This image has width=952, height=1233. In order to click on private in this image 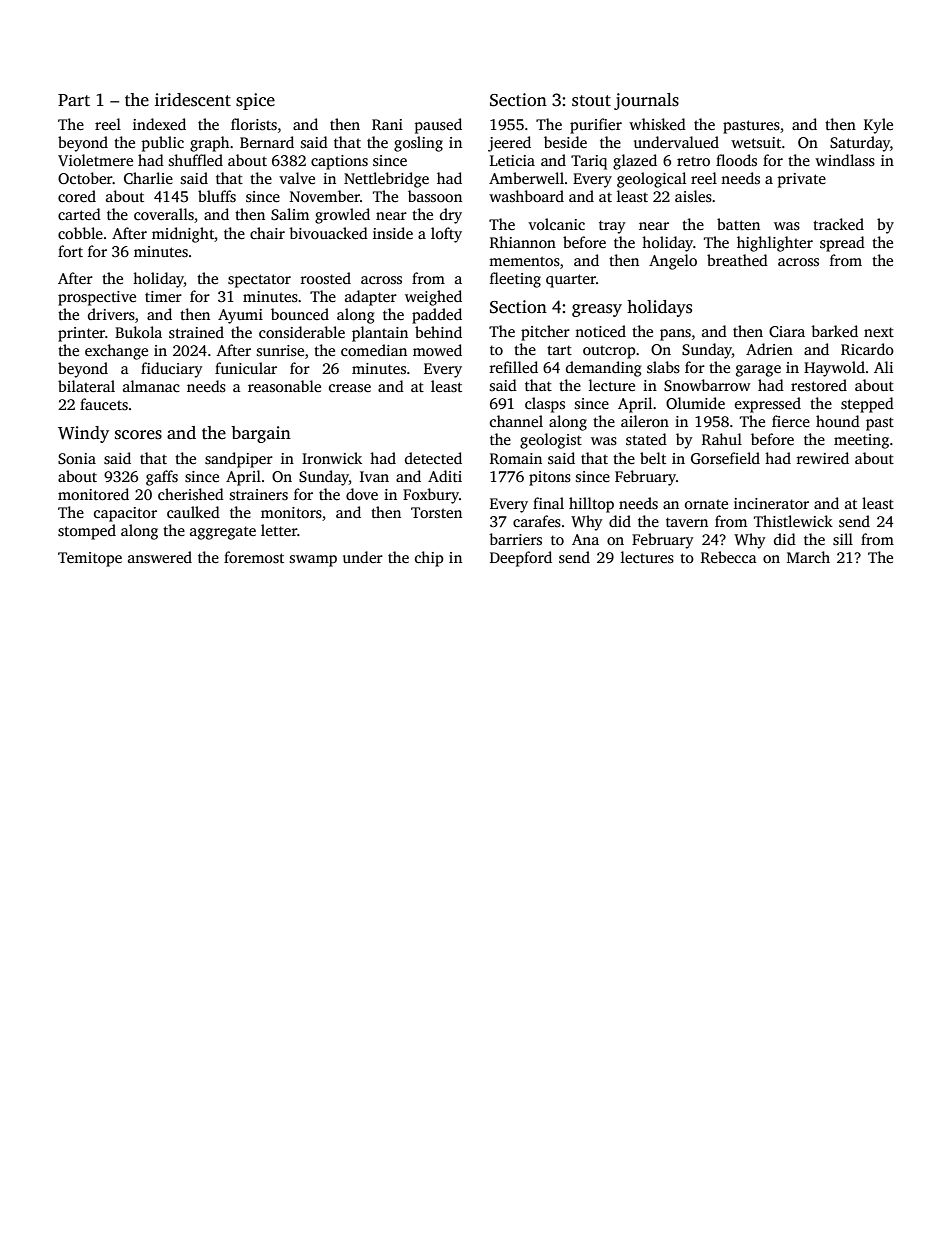, I will do `click(802, 180)`.
